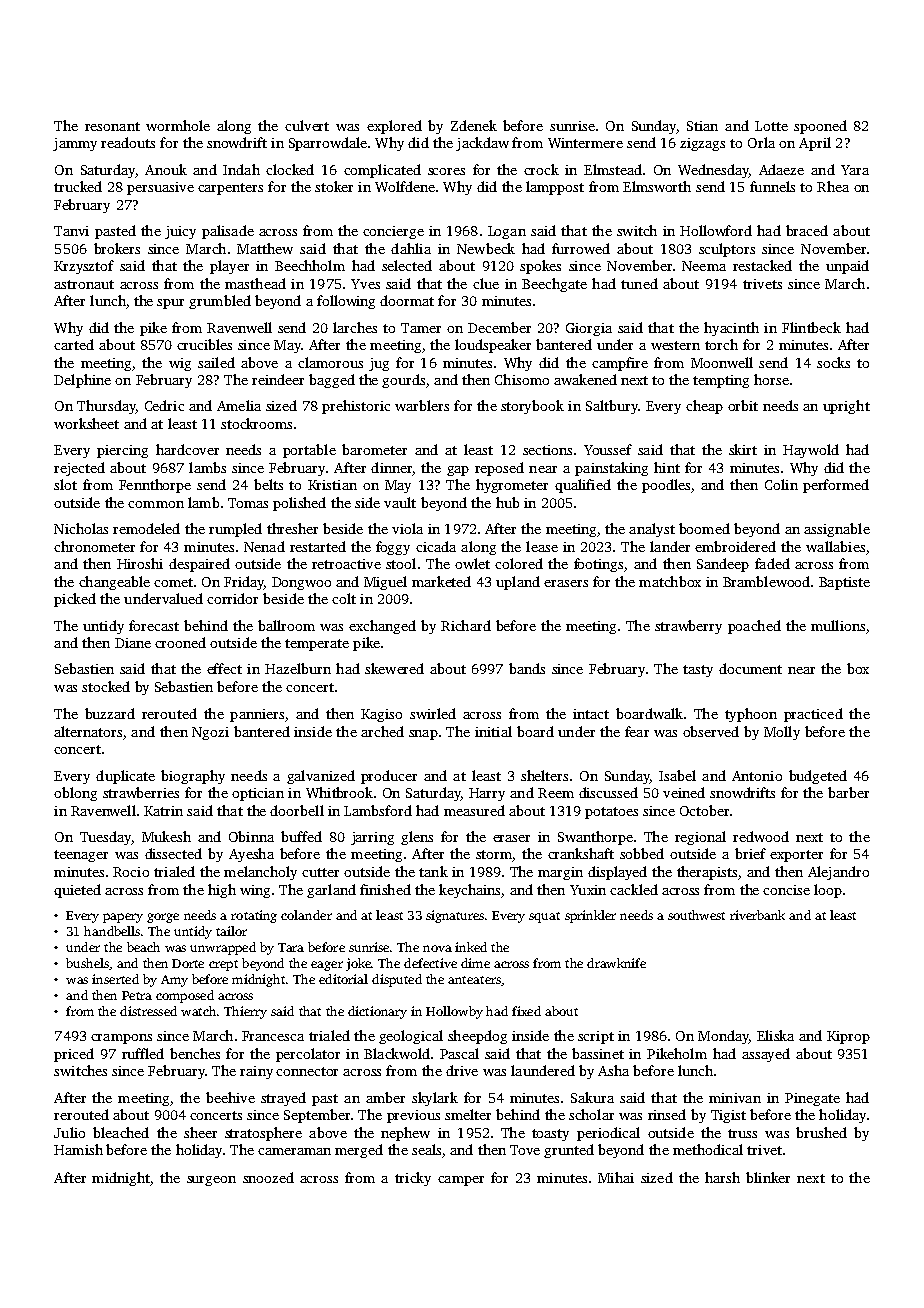  Describe the element at coordinates (307, 125) in the screenshot. I see `culvert` at that location.
